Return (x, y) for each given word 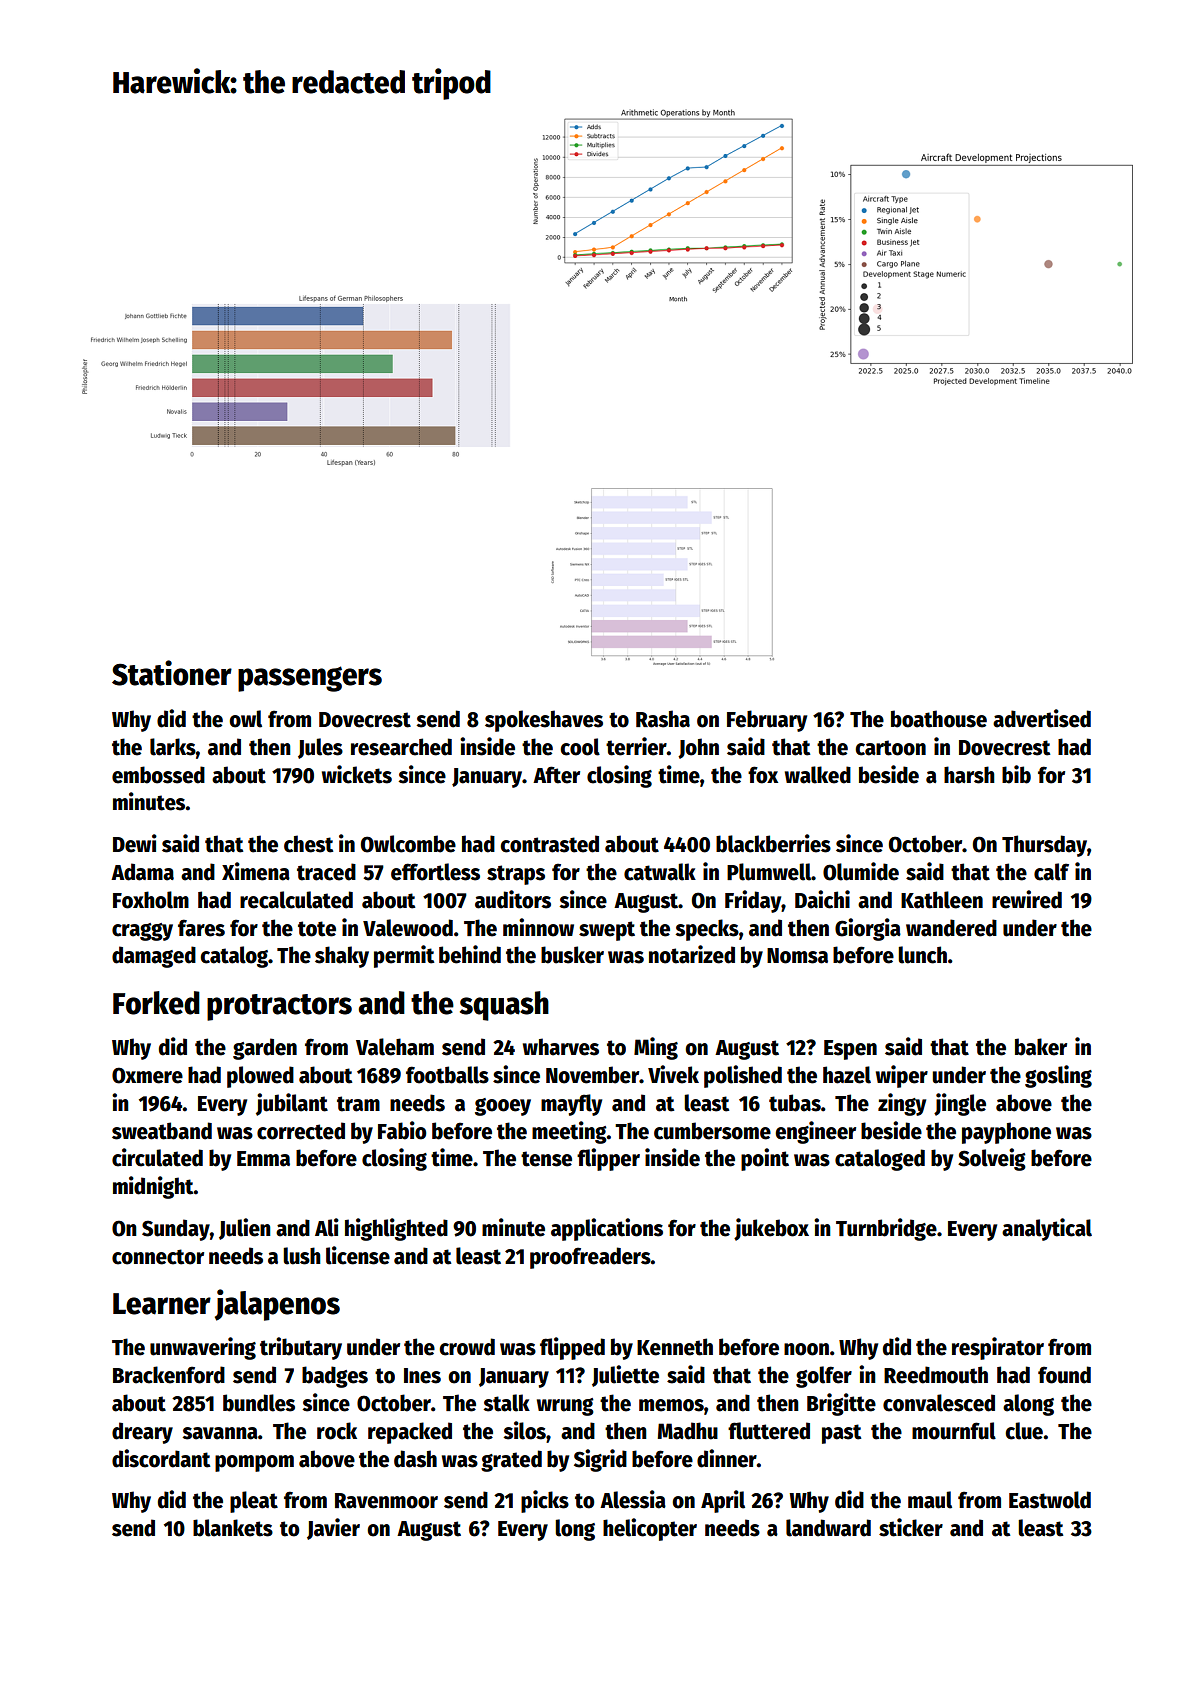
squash (504, 1006)
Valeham (395, 1047)
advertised (1042, 718)
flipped (572, 1348)
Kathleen (942, 900)
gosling (1058, 1076)
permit (404, 956)
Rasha (663, 719)
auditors (513, 899)
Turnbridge (886, 1229)
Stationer (172, 673)
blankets (233, 1528)
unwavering (203, 1348)
